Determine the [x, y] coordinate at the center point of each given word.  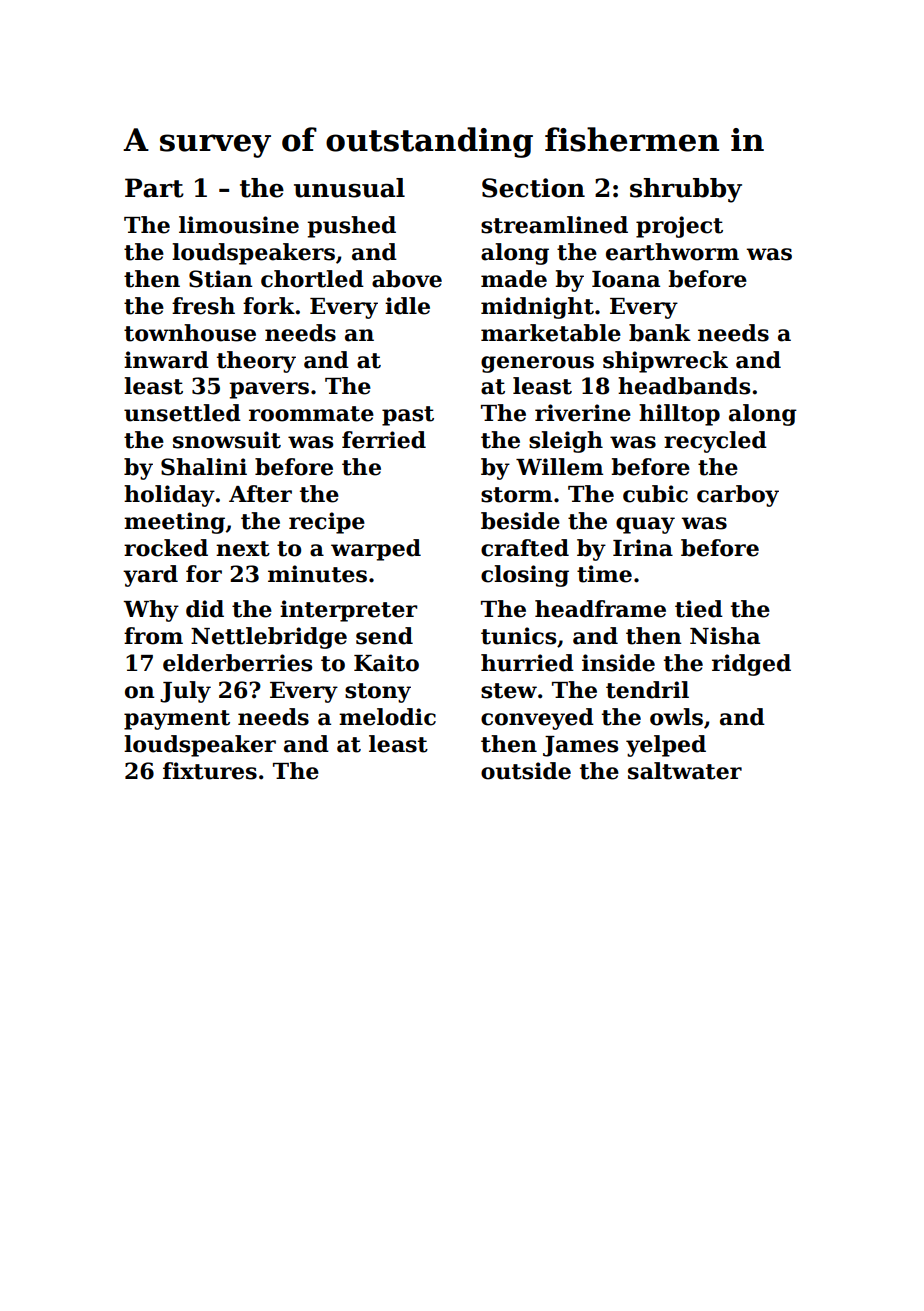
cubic [655, 494]
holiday [169, 496]
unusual [349, 188]
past [408, 416]
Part [154, 188]
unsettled [182, 413]
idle [407, 306]
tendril [647, 690]
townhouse [190, 333]
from [153, 636]
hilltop [679, 415]
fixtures [210, 771]
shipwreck [665, 362]
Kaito [386, 663]
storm [516, 495]
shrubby [686, 190]
